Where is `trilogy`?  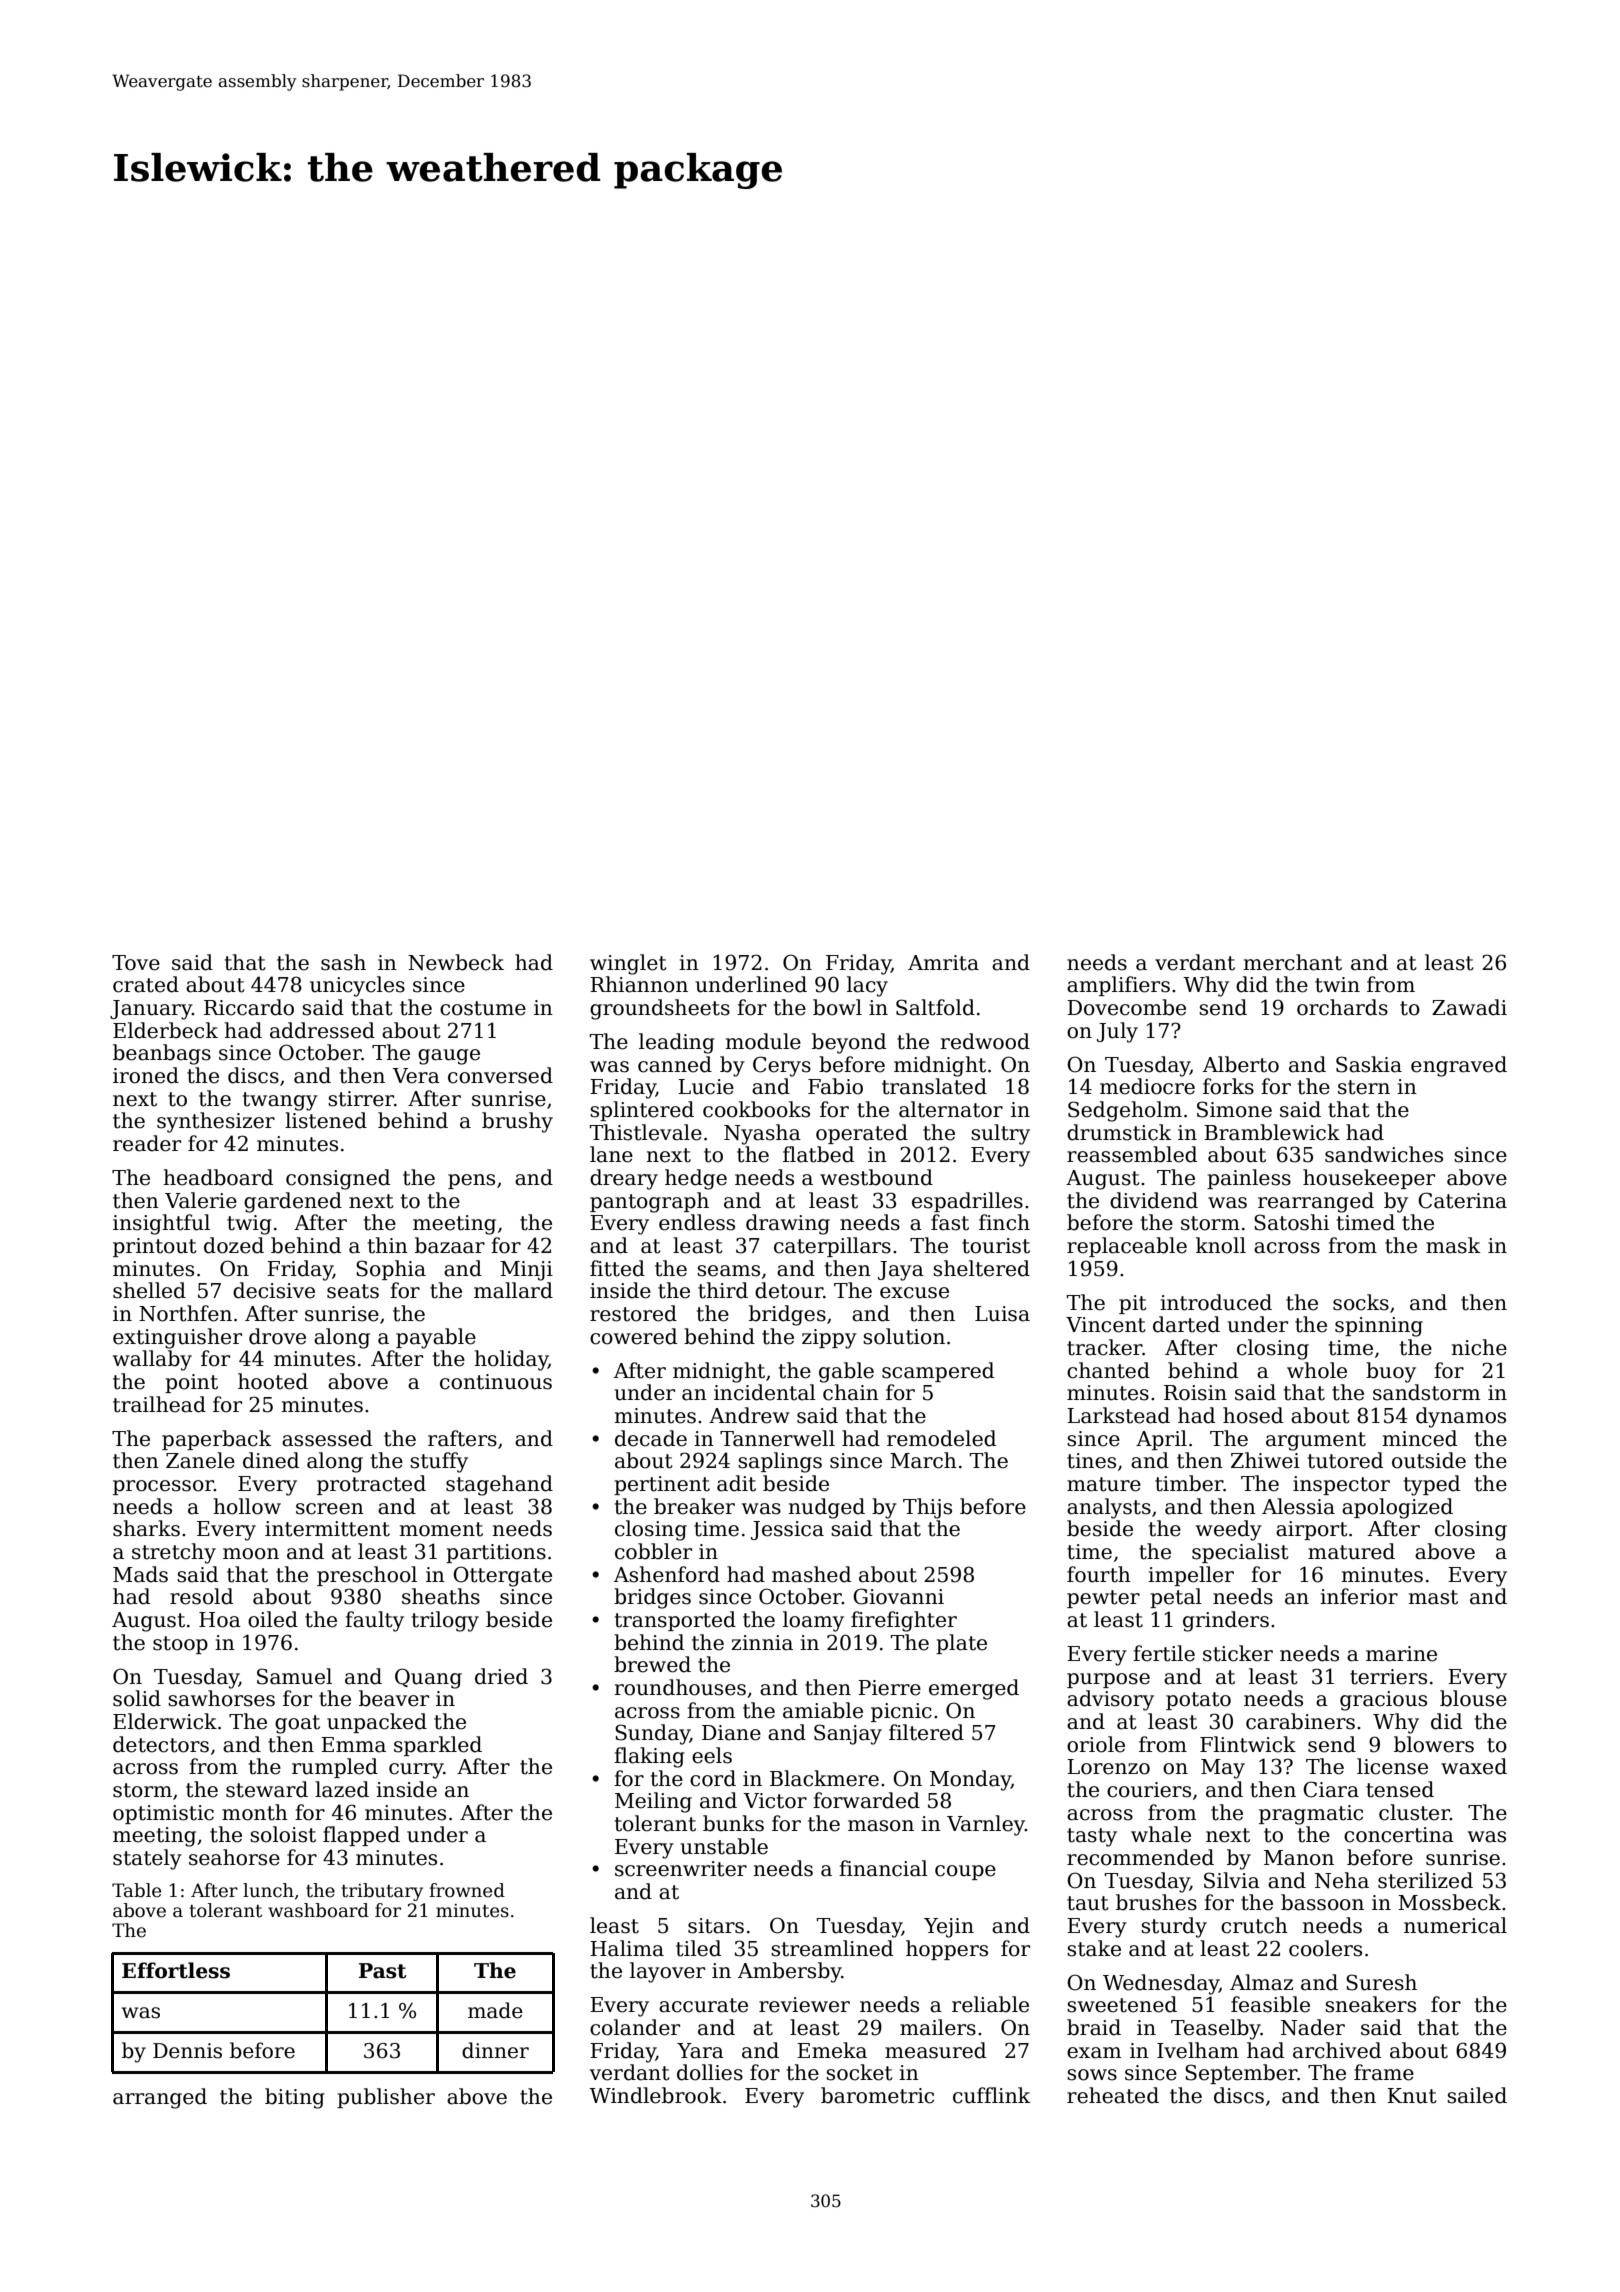 trilogy is located at coordinates (445, 1621).
